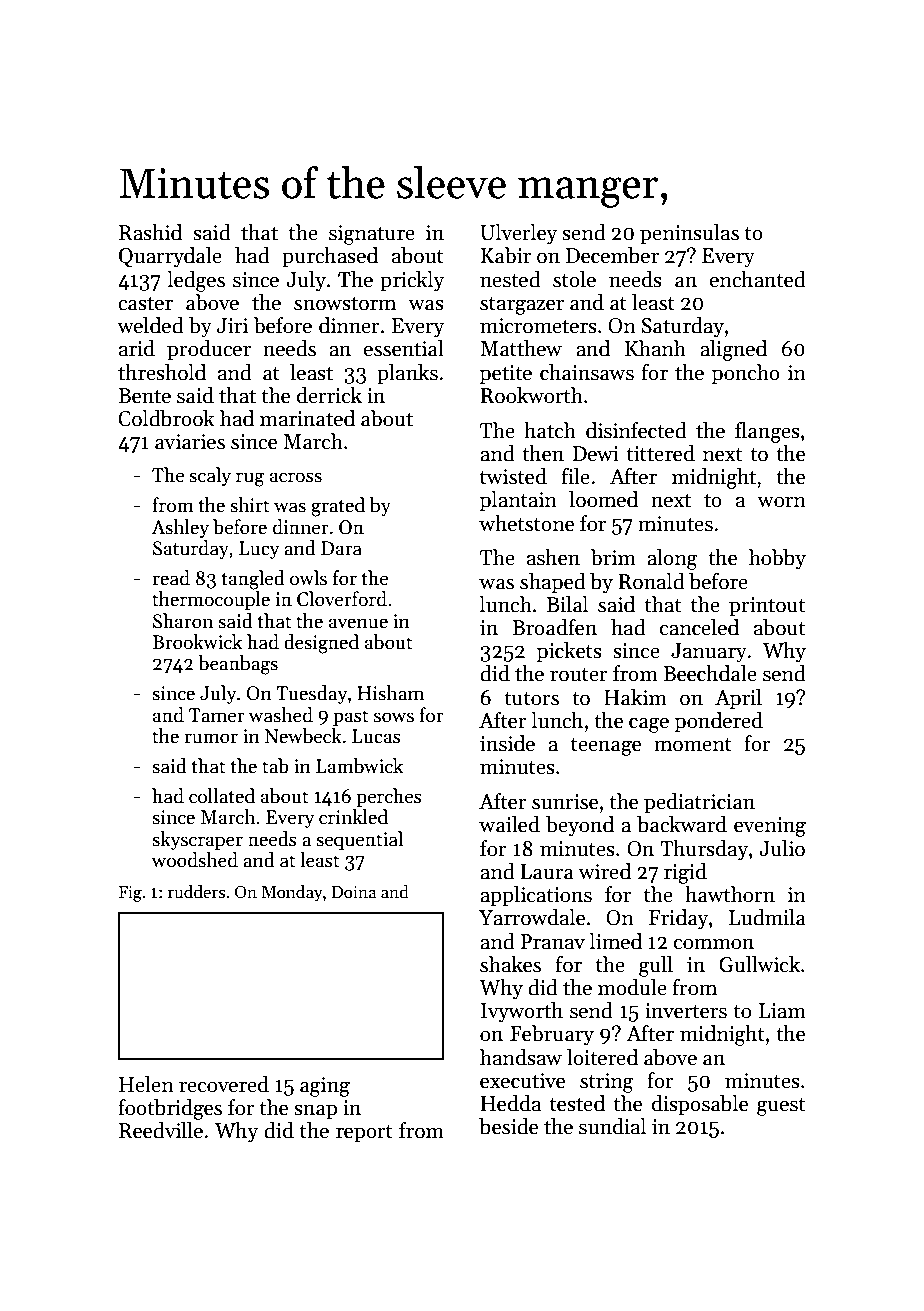 The height and width of the screenshot is (1311, 924). I want to click on peninsulas, so click(689, 234).
